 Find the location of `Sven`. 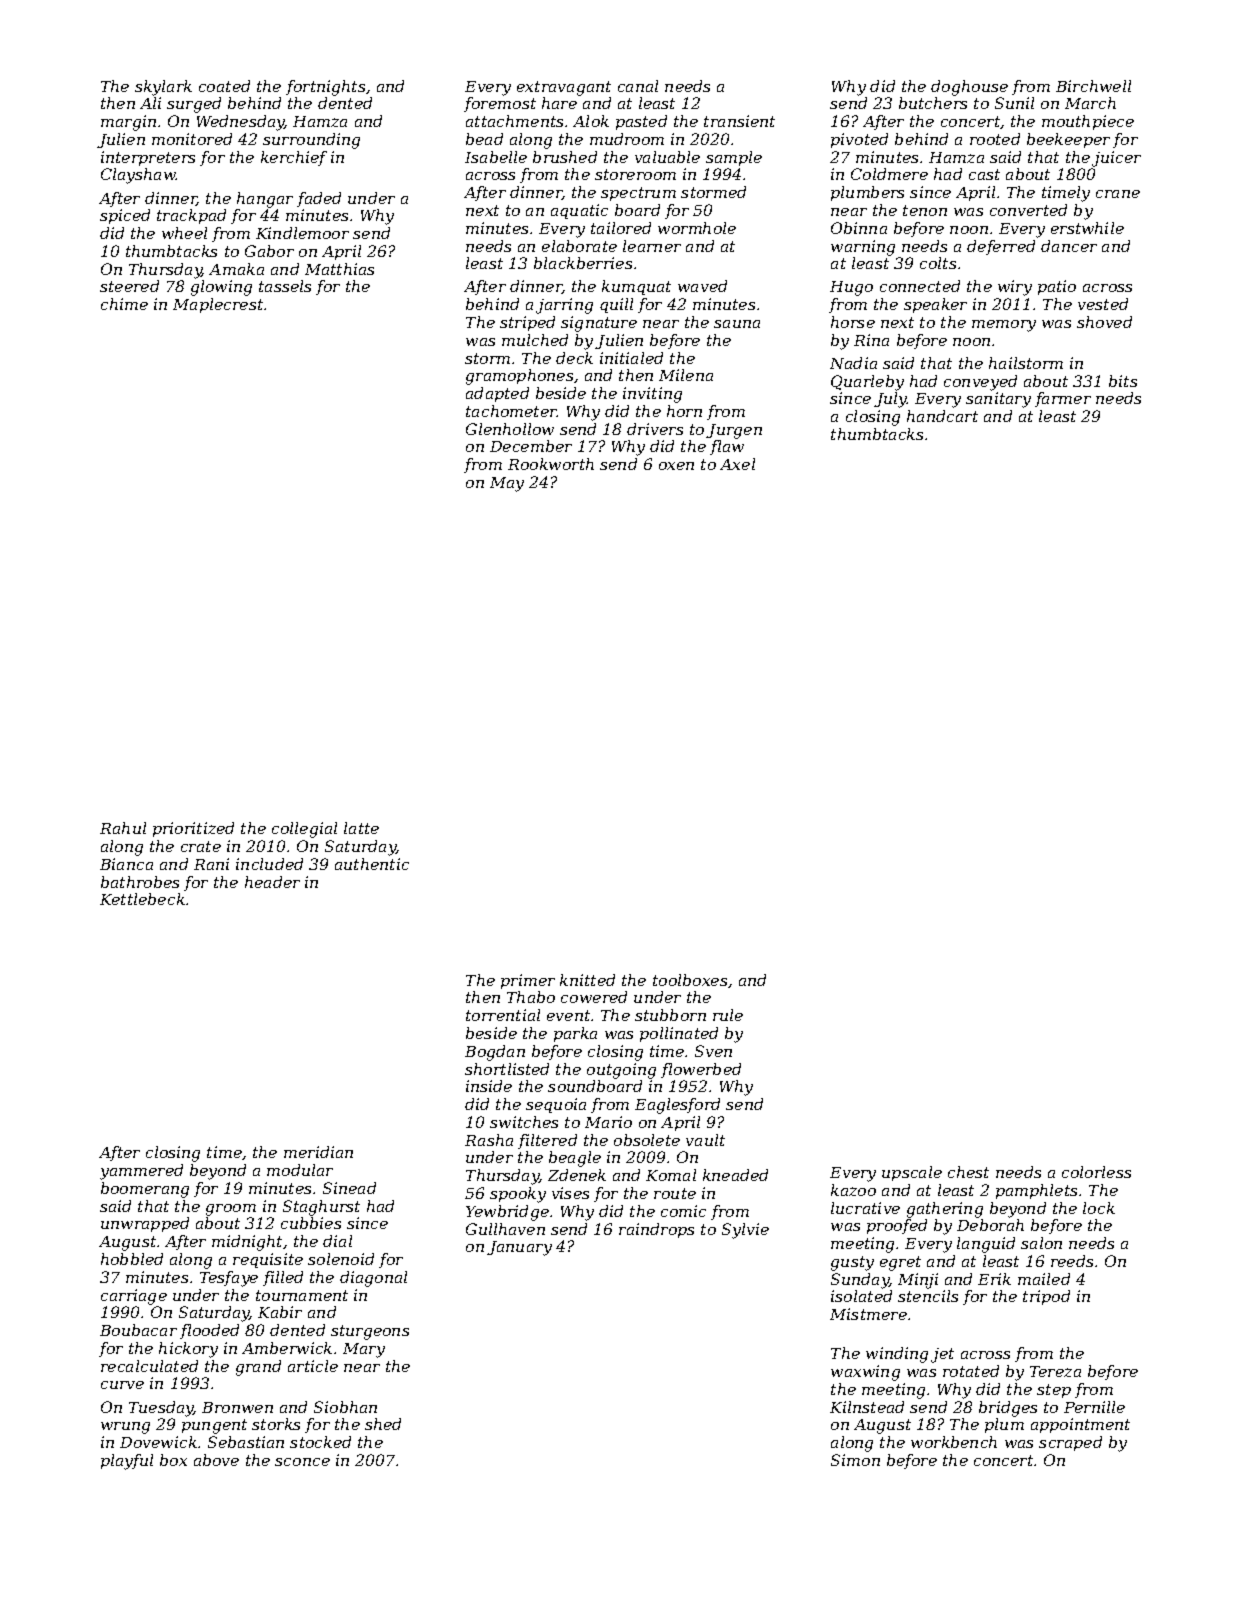

Sven is located at coordinates (713, 1051).
